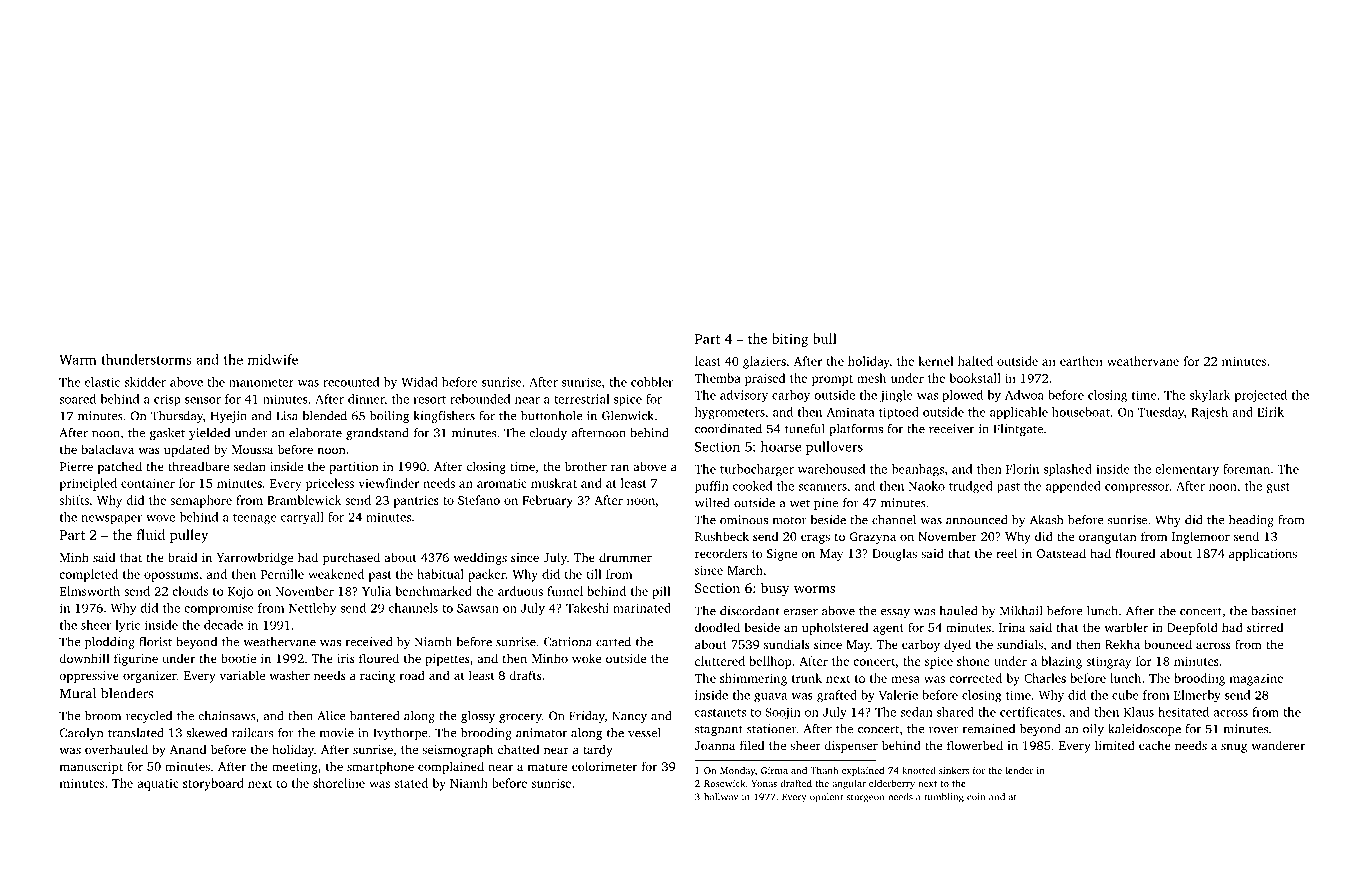 The image size is (1372, 887). What do you see at coordinates (1278, 488) in the screenshot?
I see `gust` at bounding box center [1278, 488].
